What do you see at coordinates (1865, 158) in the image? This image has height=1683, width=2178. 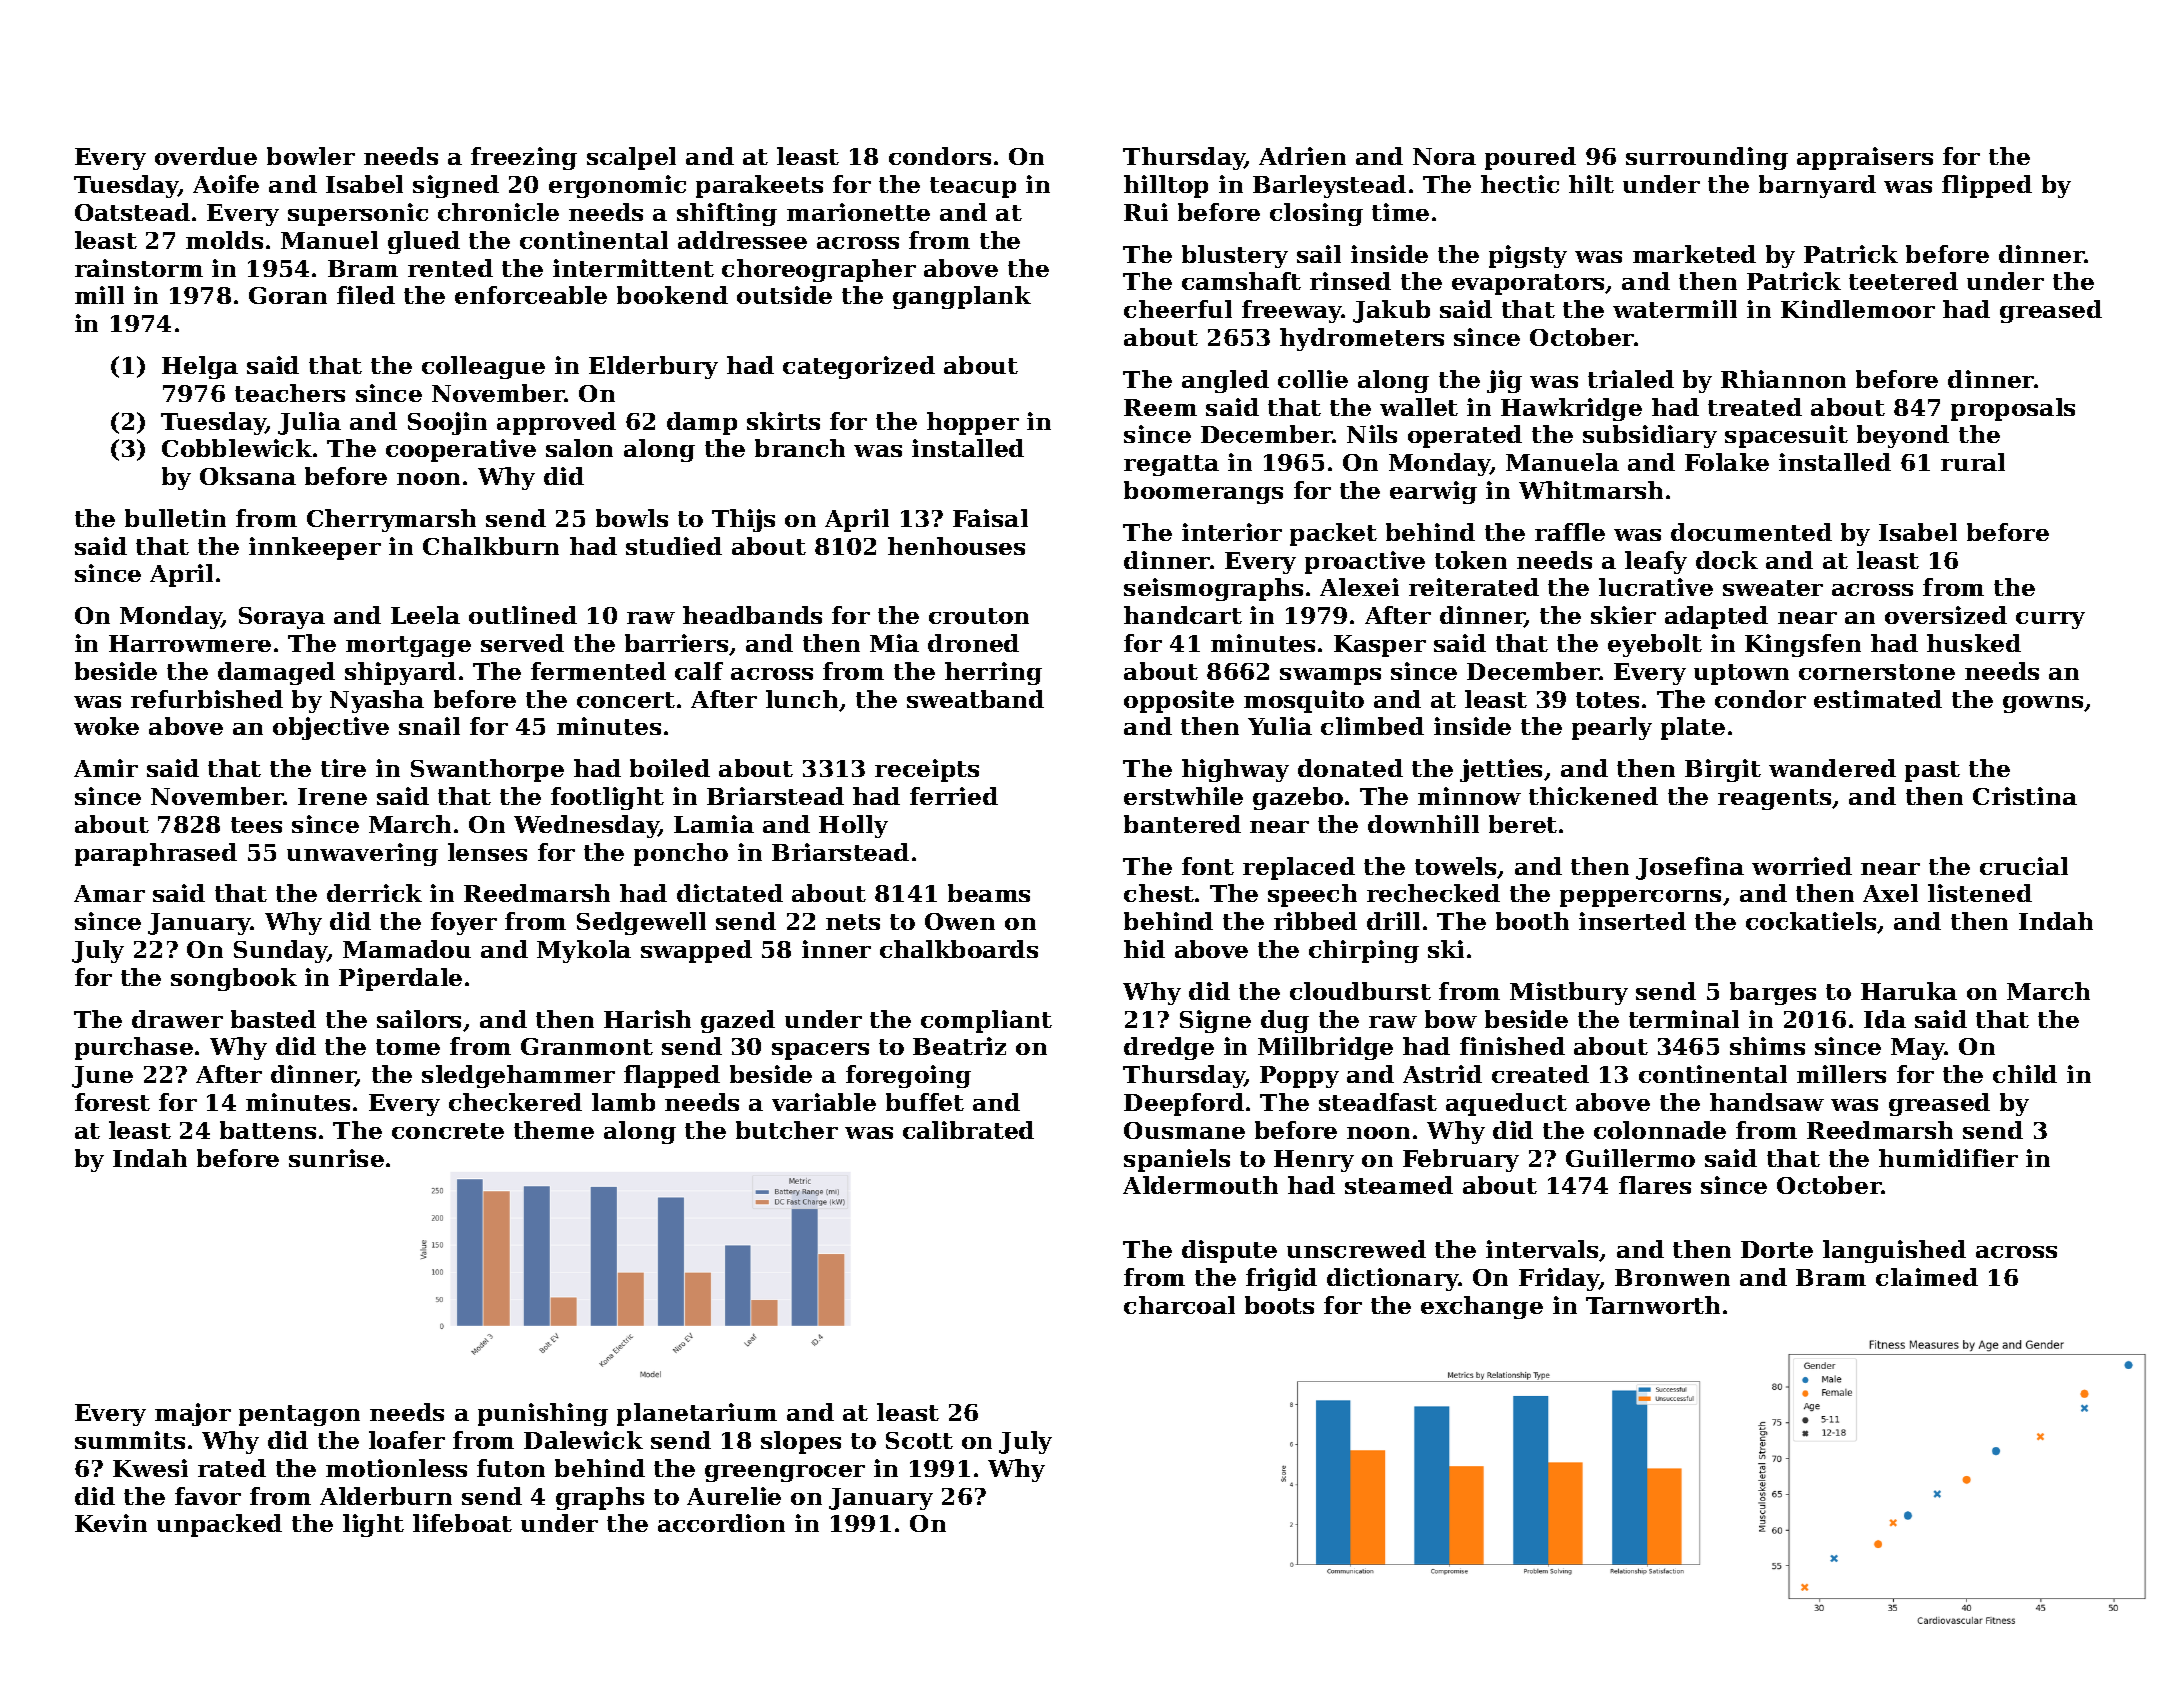 I see `appraisers` at bounding box center [1865, 158].
